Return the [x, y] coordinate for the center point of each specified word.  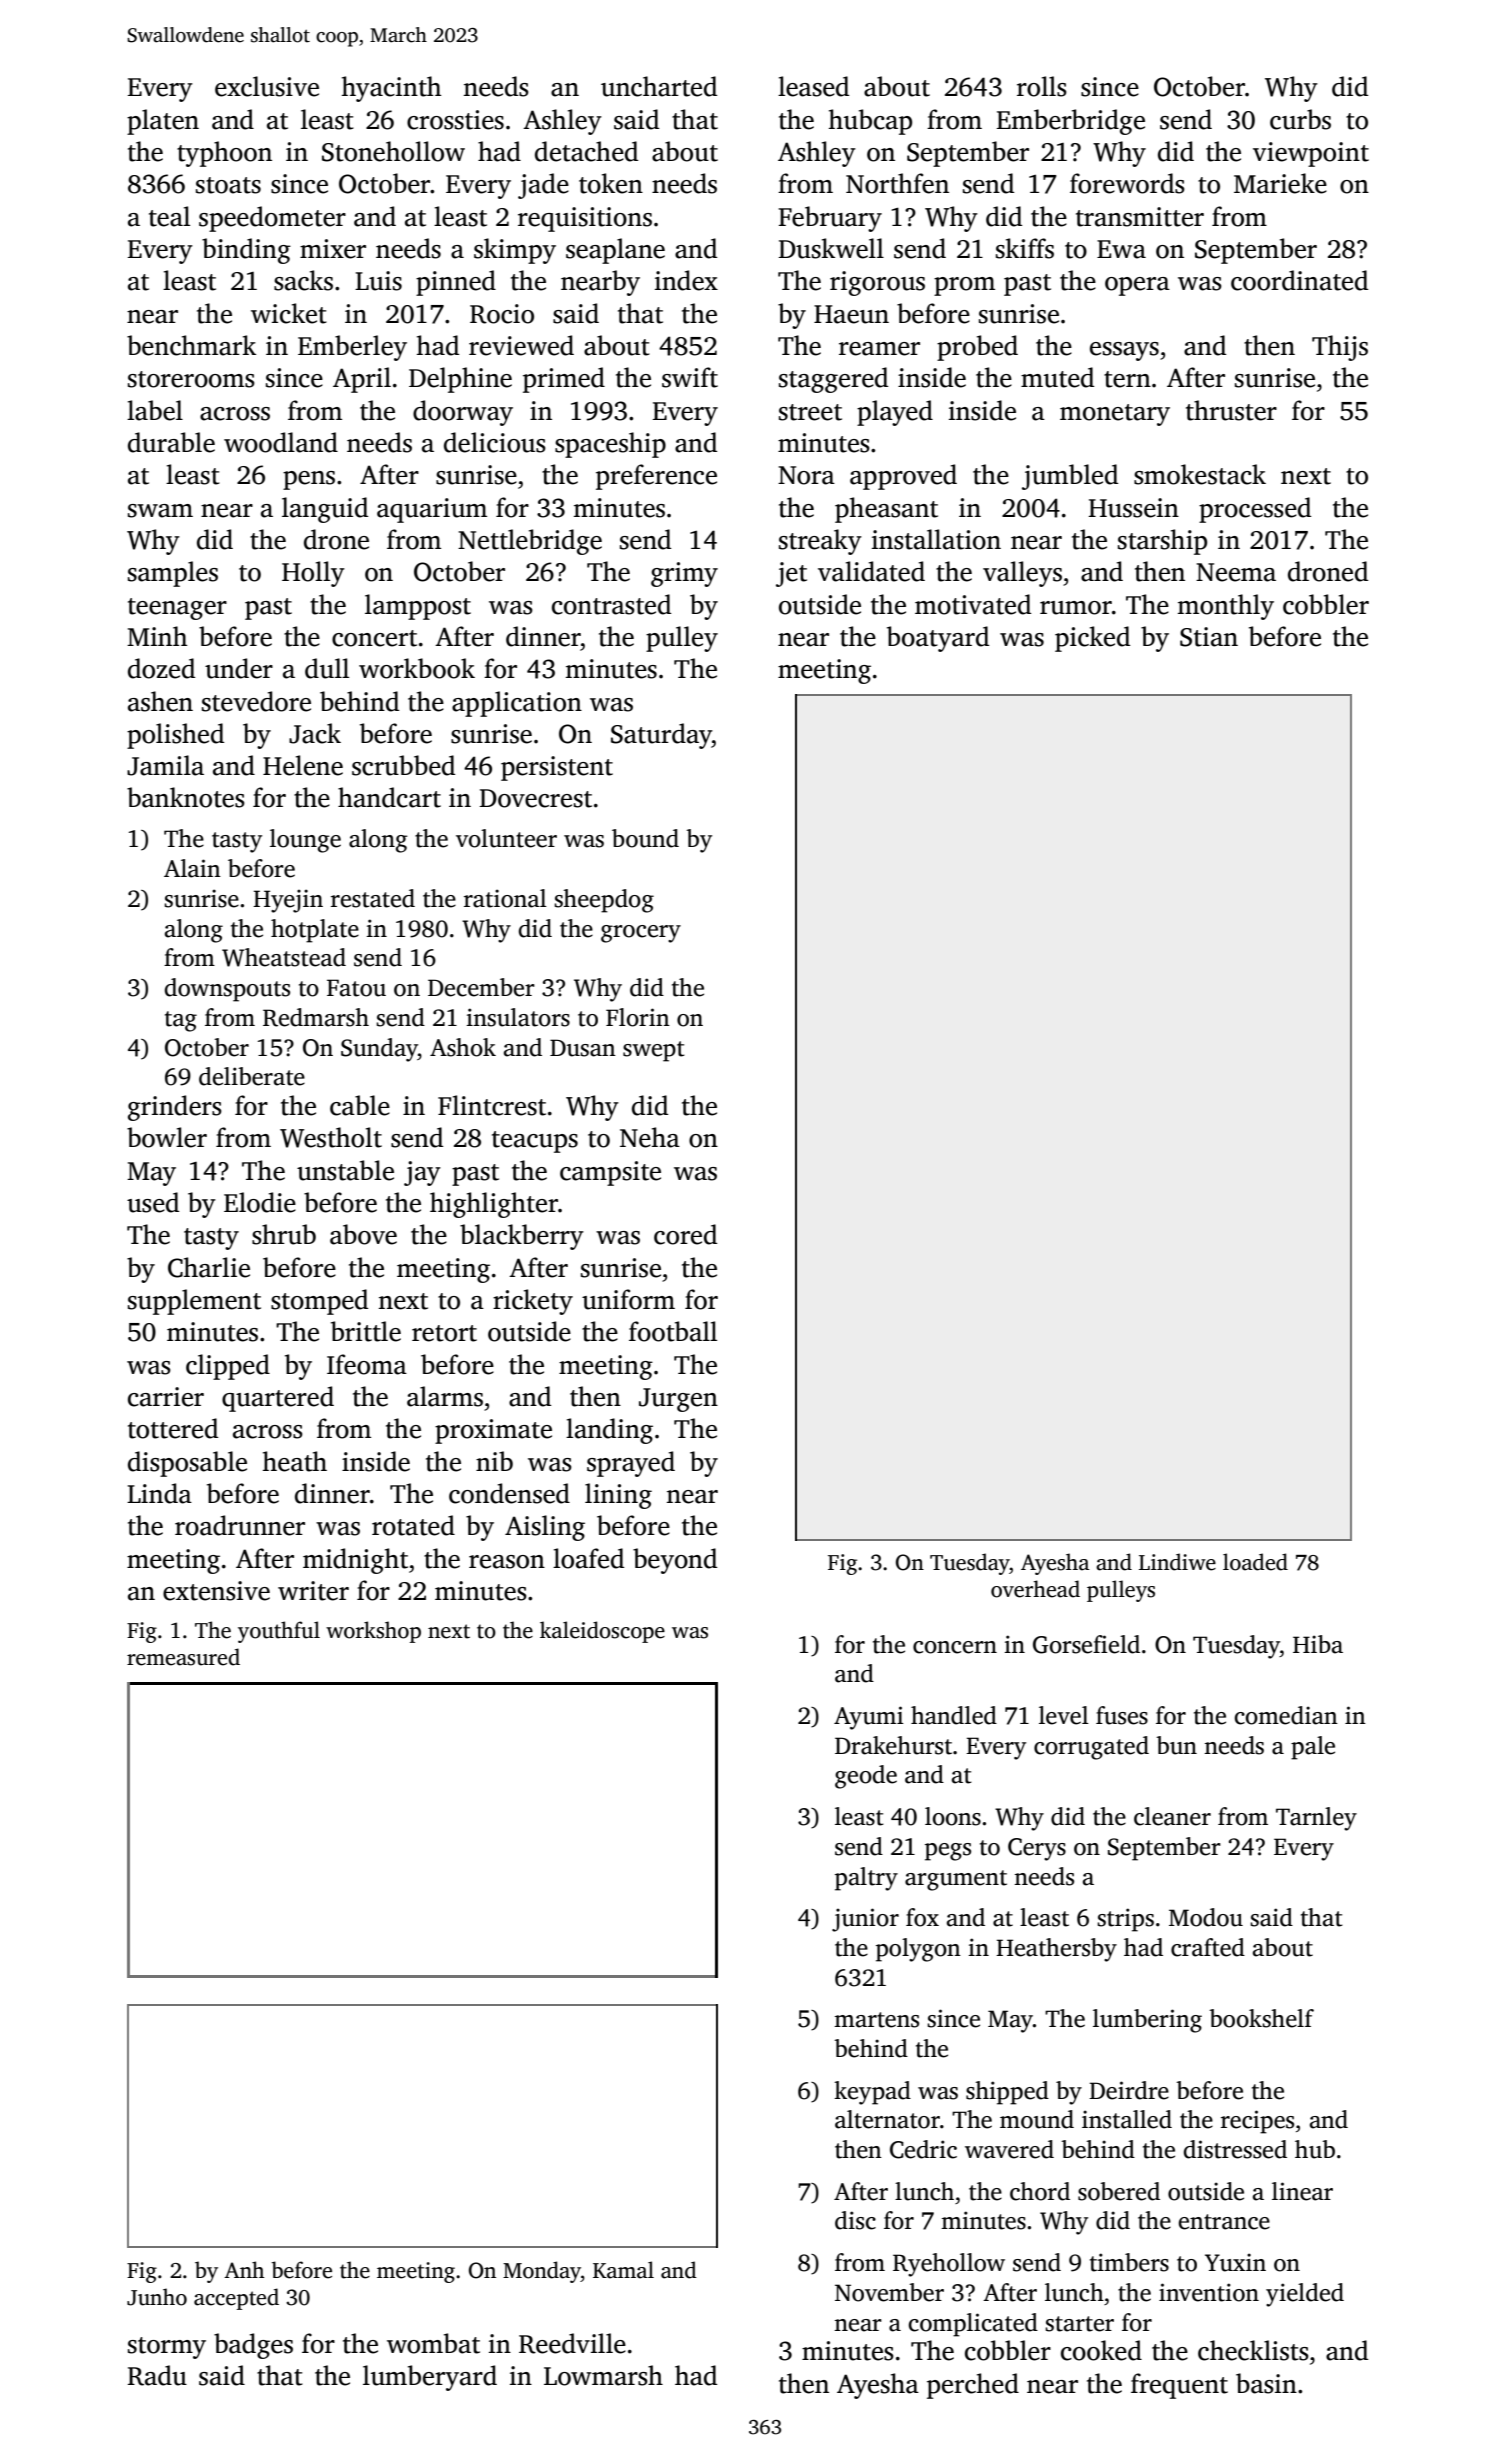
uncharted [659, 86]
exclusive [267, 86]
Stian [1209, 637]
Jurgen [678, 1400]
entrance [1224, 2222]
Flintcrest [492, 1105]
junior [865, 1920]
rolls [1042, 86]
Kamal [623, 2270]
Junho [157, 2297]
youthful [279, 1632]
